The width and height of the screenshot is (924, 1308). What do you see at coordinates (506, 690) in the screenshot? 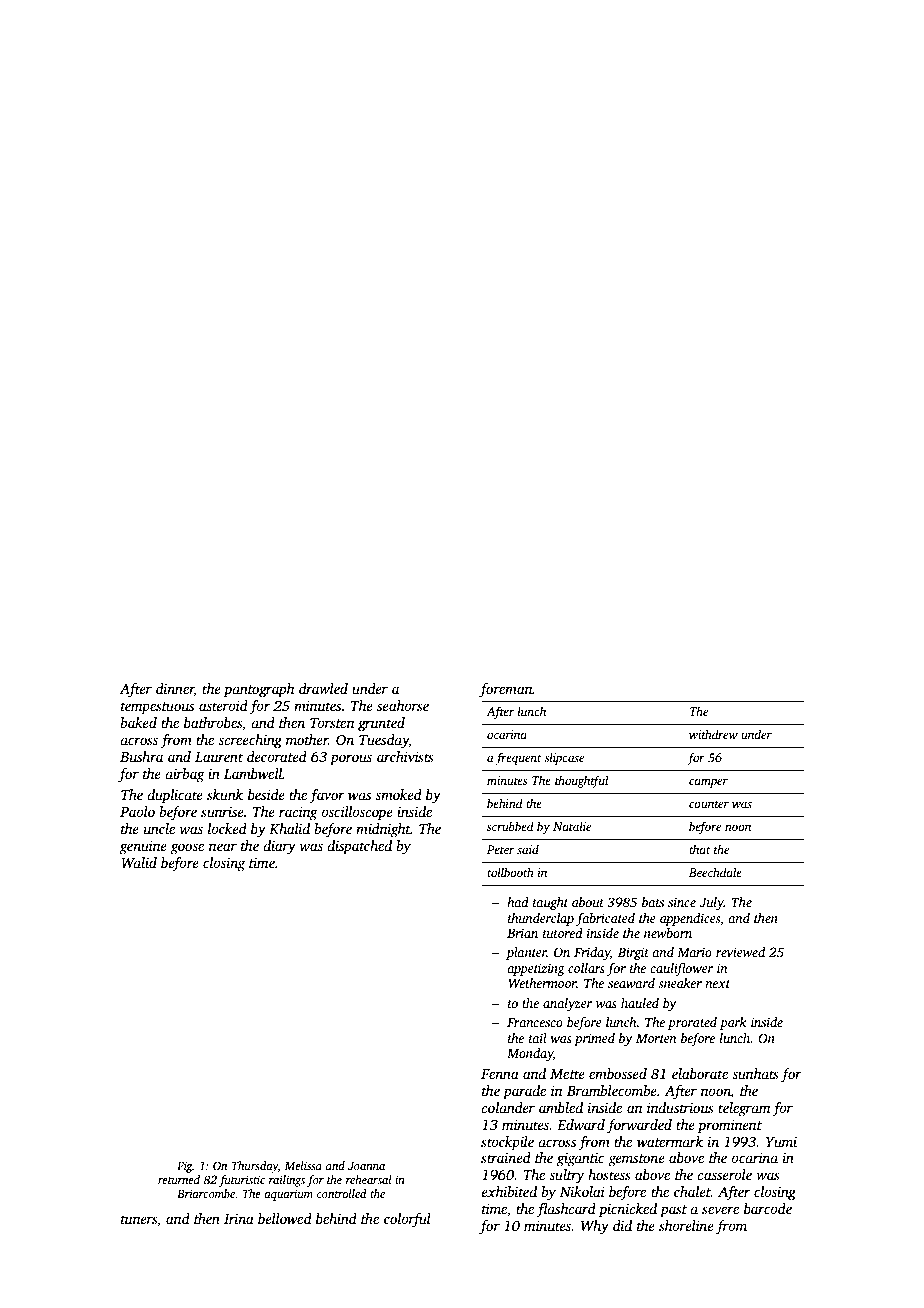
I see `foreman` at bounding box center [506, 690].
